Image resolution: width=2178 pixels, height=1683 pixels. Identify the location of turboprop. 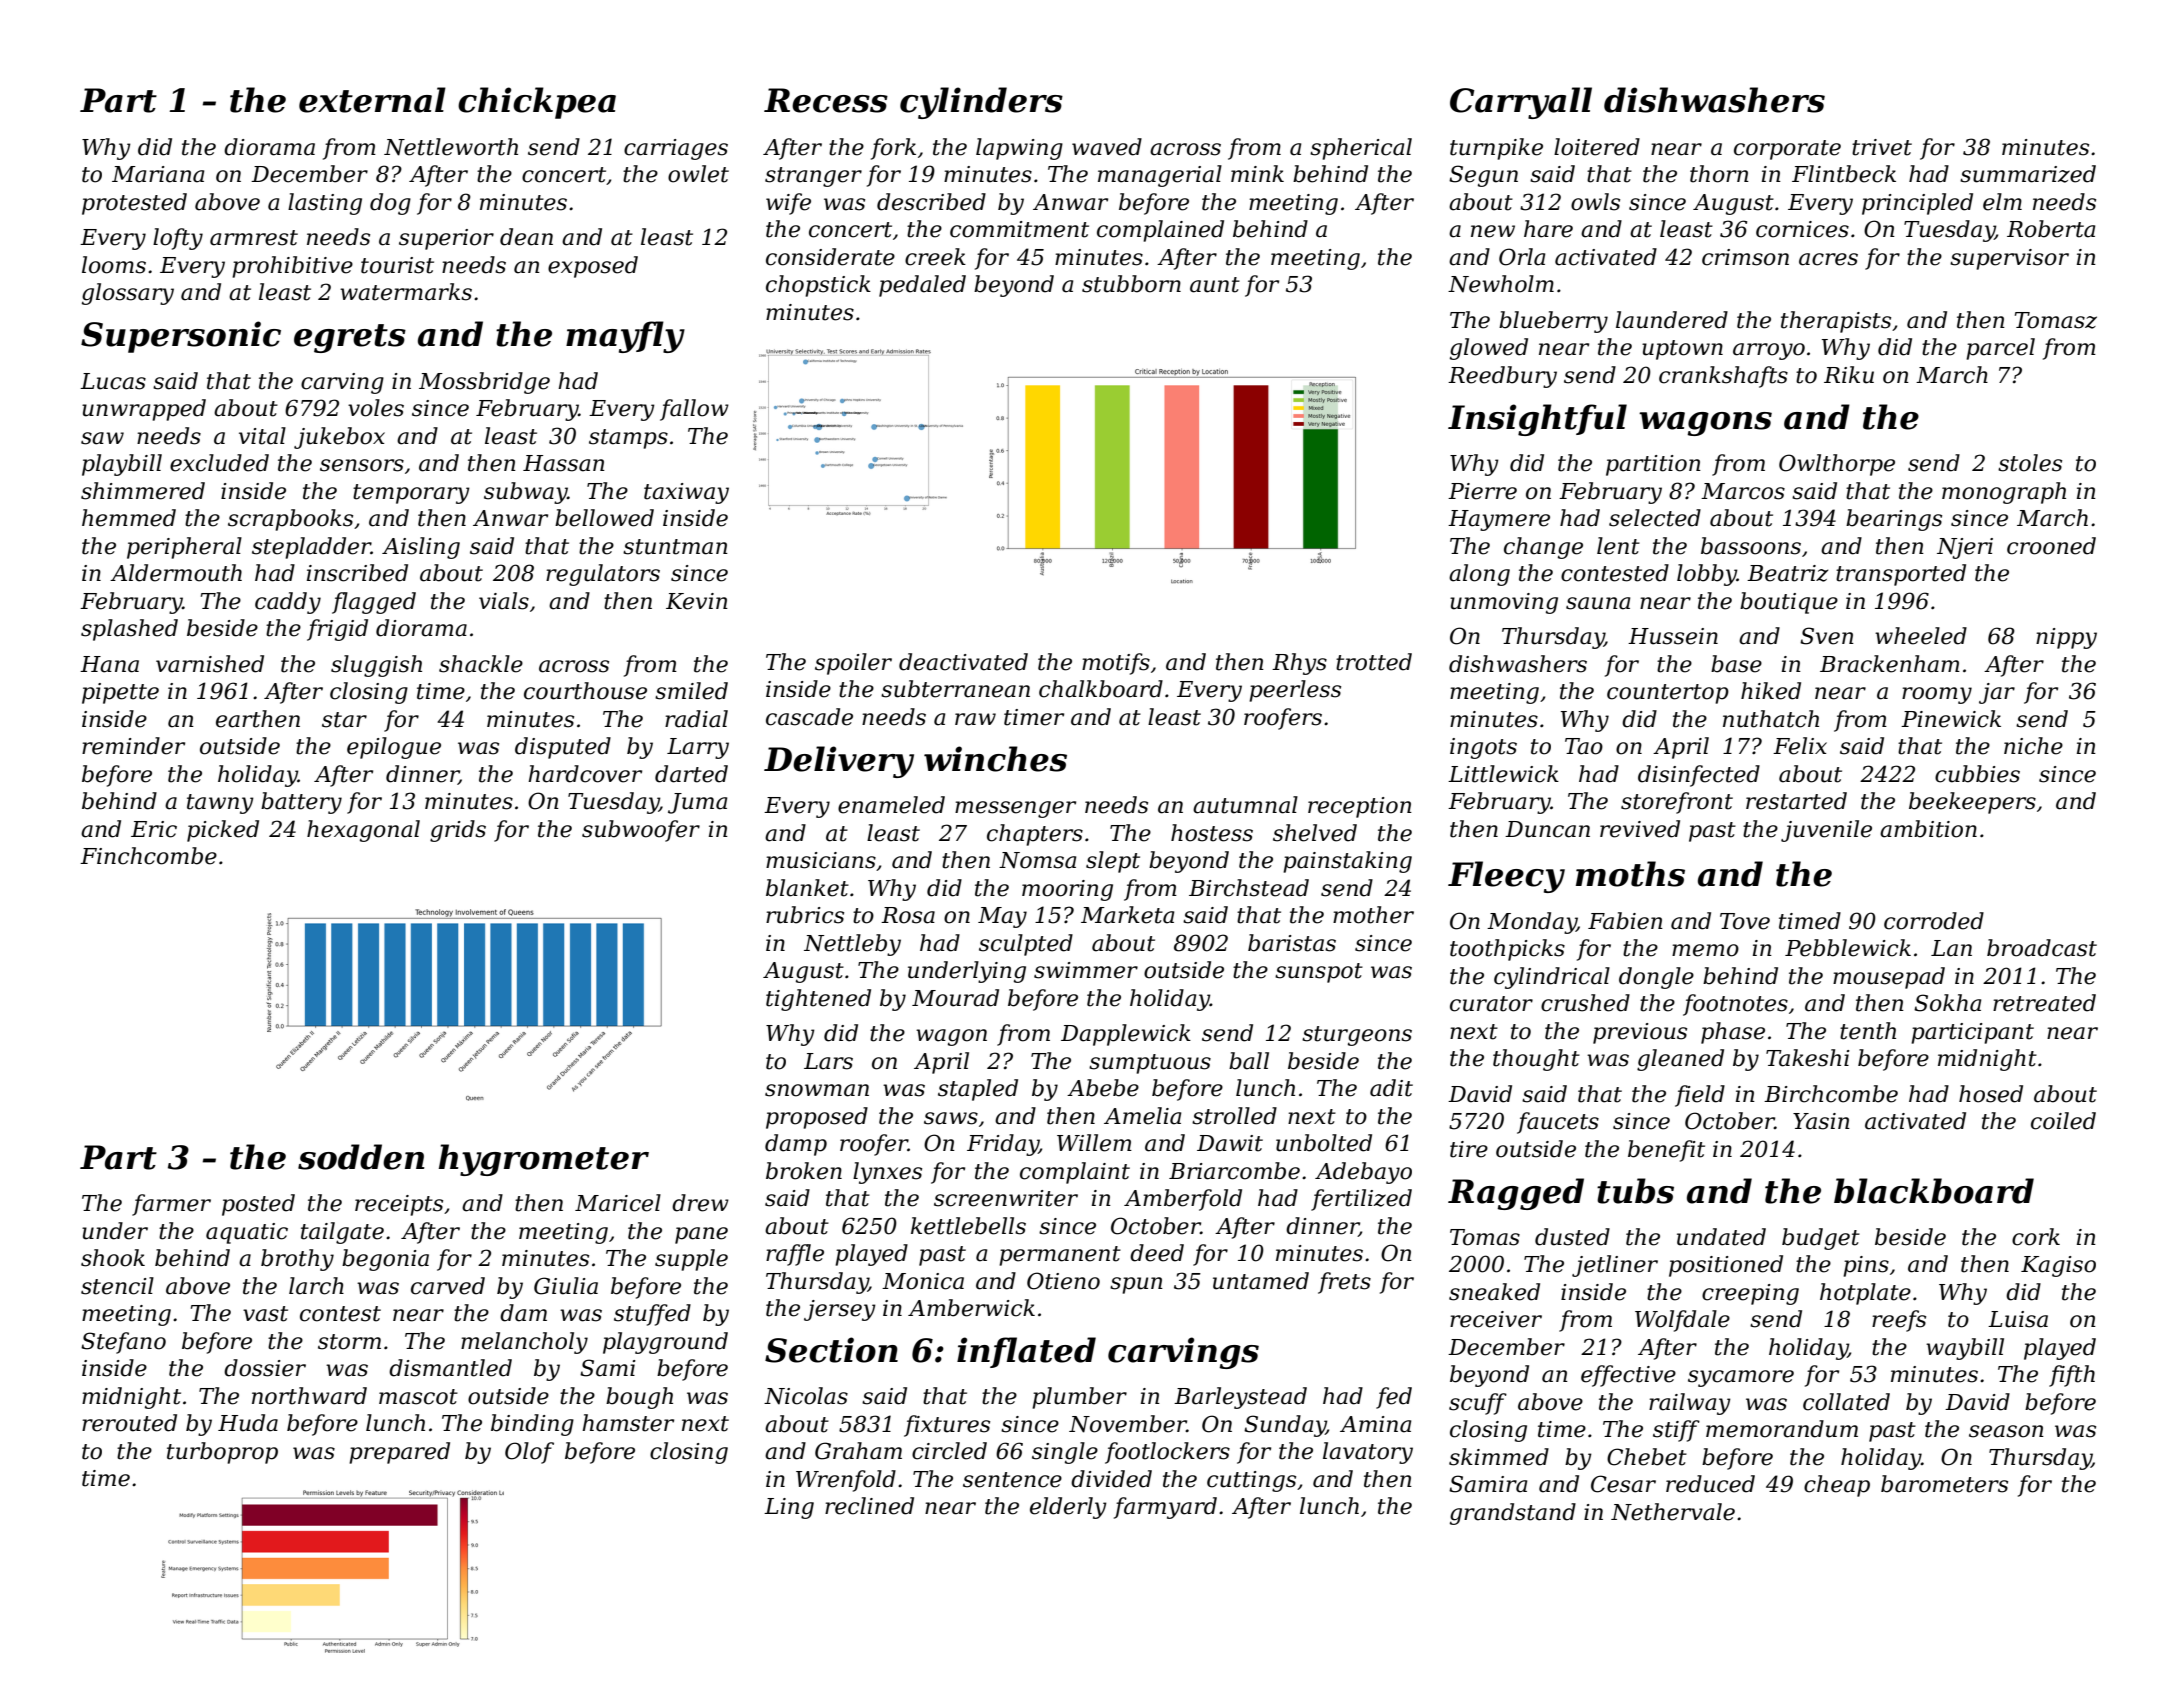
(222, 1453).
